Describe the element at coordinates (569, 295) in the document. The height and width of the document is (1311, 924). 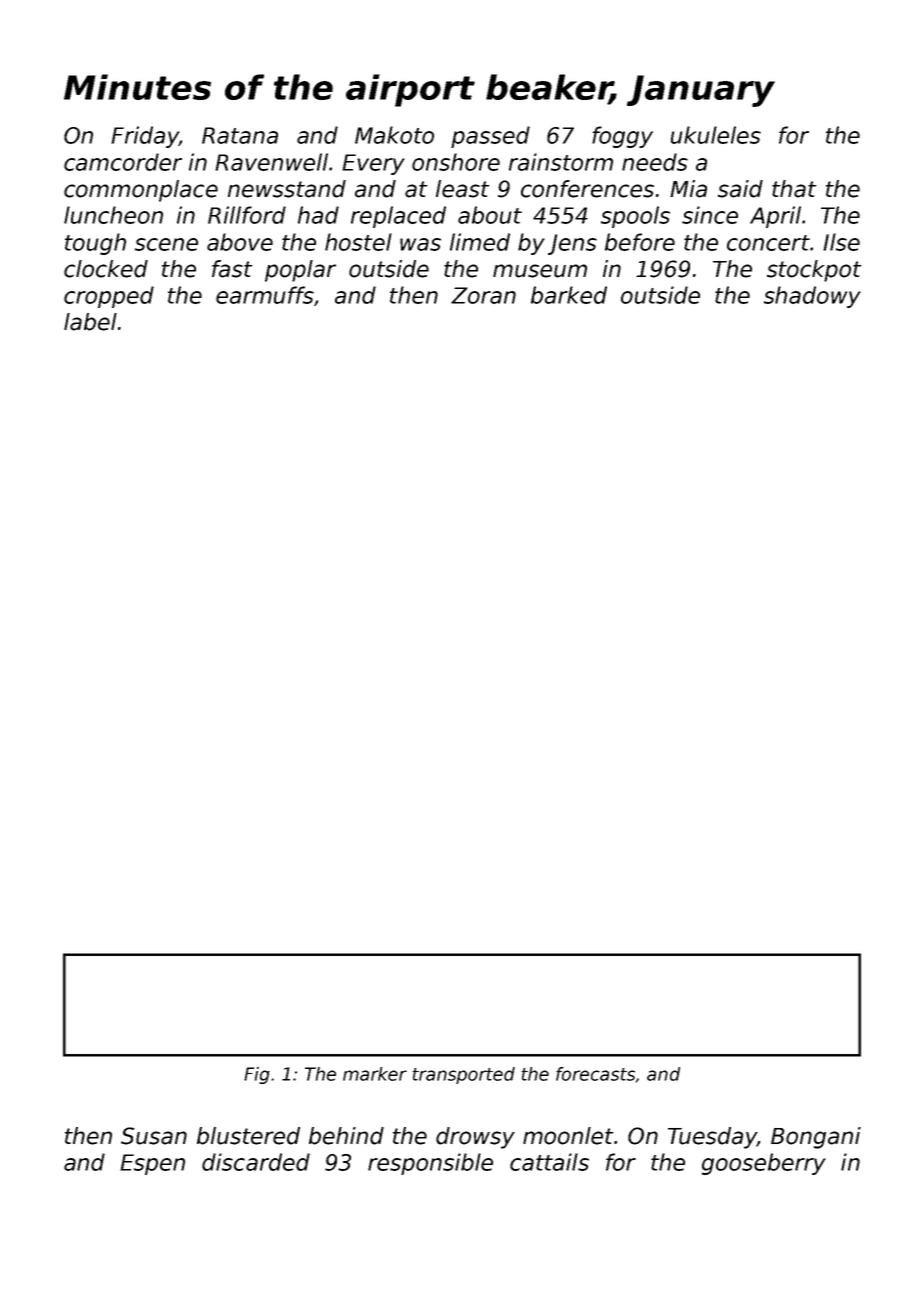
I see `barked` at that location.
